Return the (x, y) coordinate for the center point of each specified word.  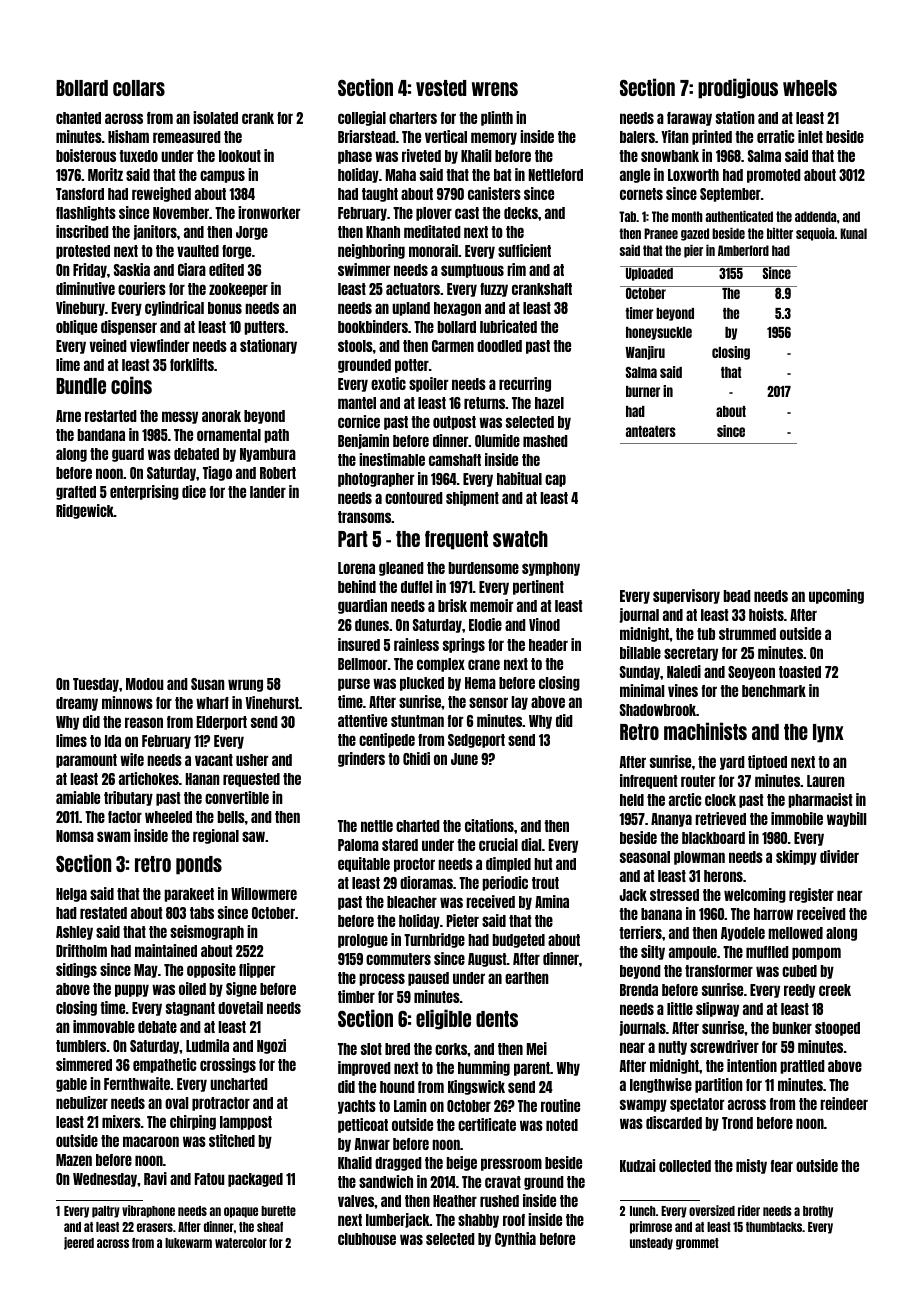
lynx (828, 733)
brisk (452, 605)
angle (635, 176)
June (464, 759)
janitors (155, 232)
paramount (86, 761)
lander (268, 492)
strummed (747, 634)
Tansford (80, 194)
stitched (232, 1140)
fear (782, 1166)
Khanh (383, 232)
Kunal (853, 233)
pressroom (511, 1164)
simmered (84, 1064)
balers (637, 137)
